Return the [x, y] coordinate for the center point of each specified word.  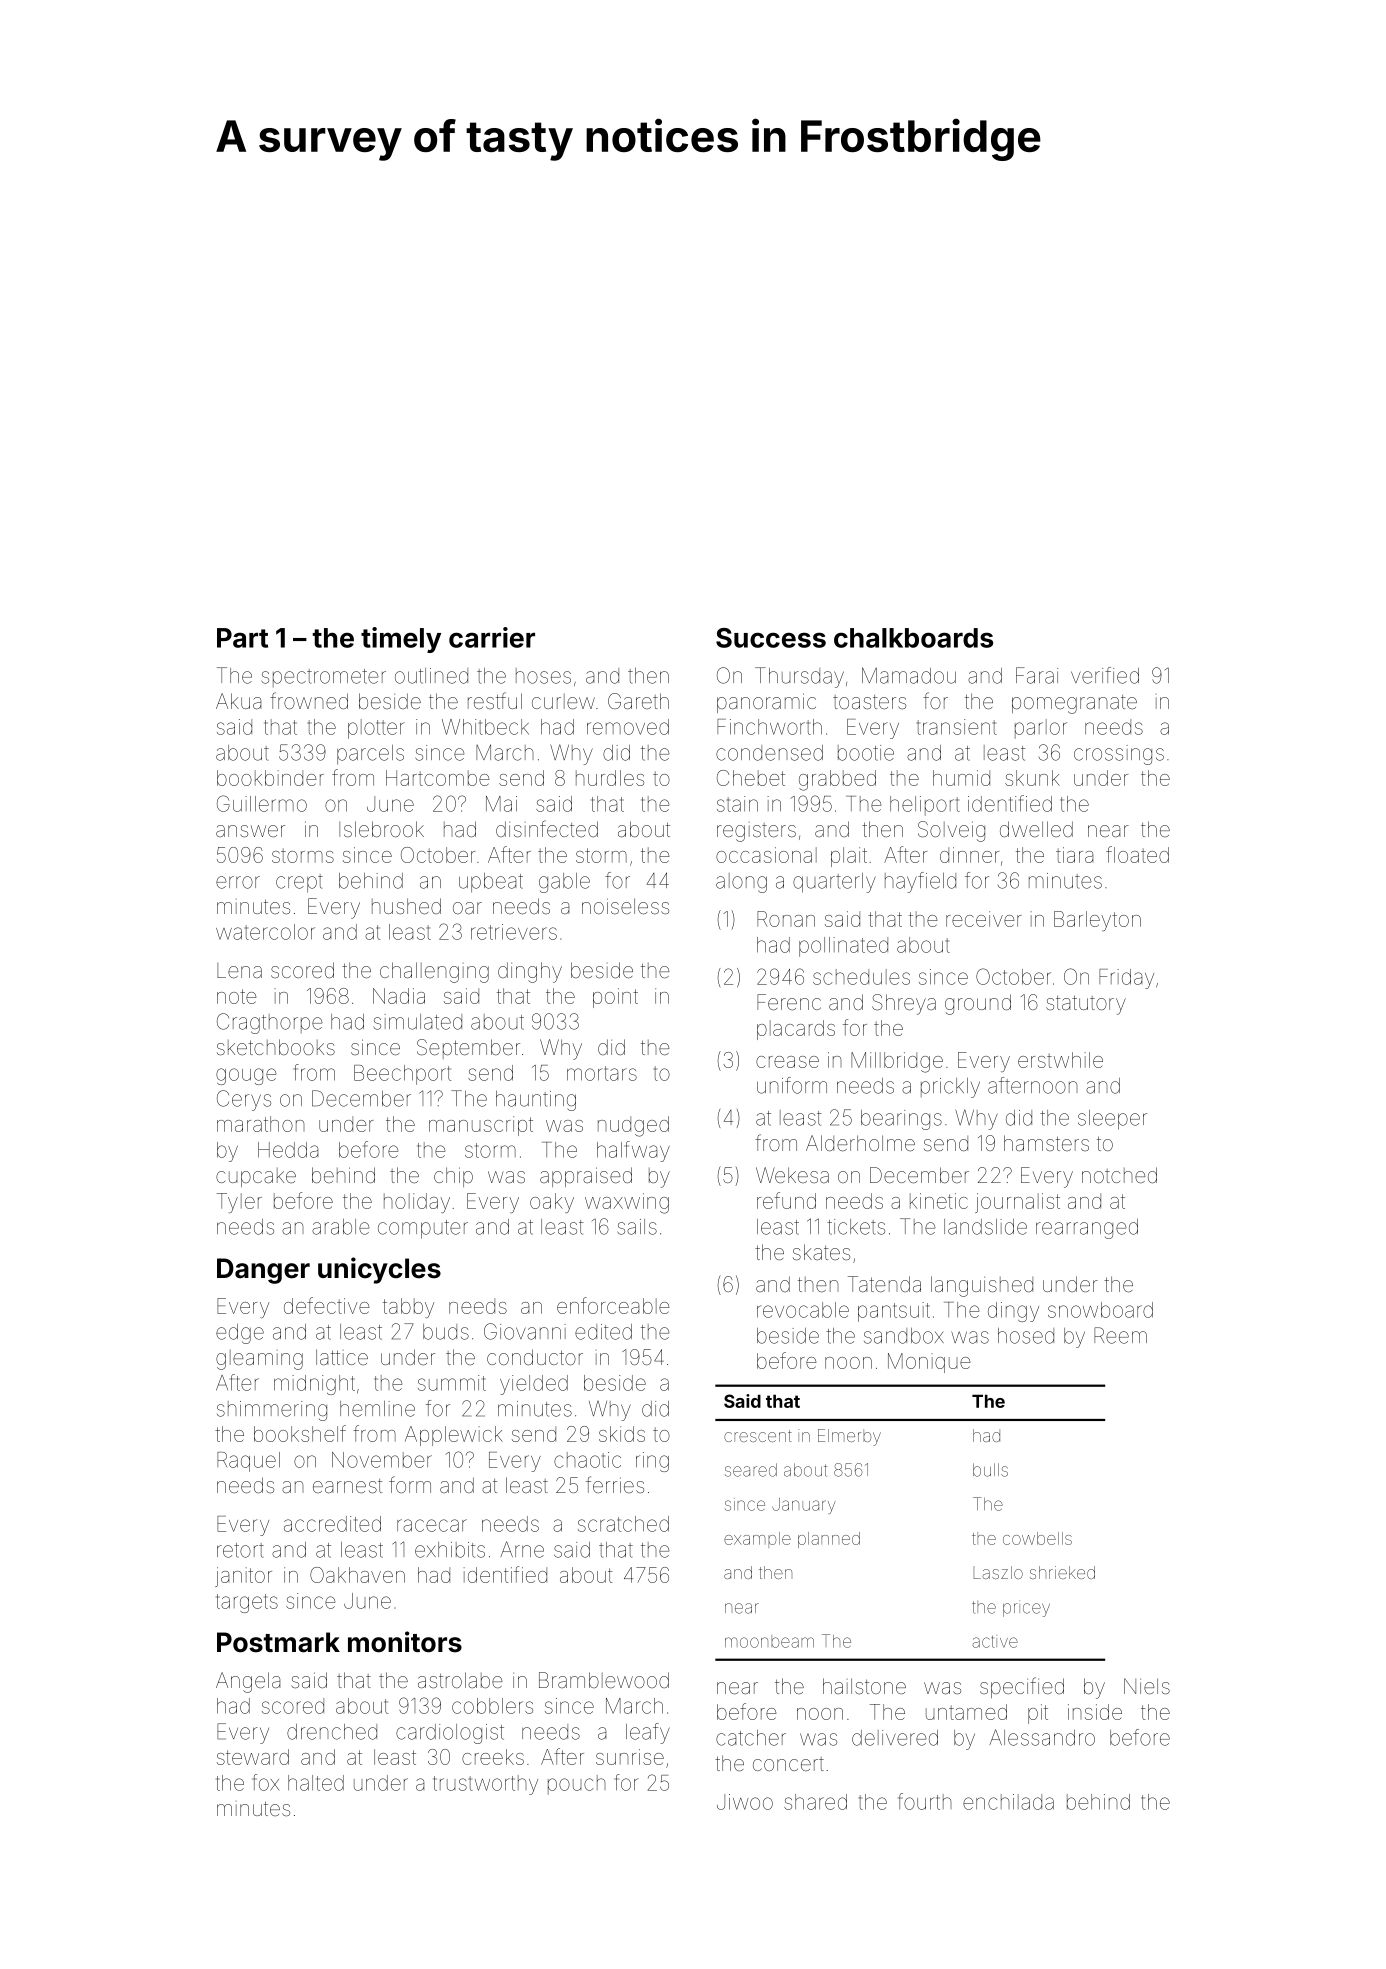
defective [326, 1305]
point [615, 998]
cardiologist [450, 1734]
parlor [1041, 729]
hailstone [864, 1686]
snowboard [1100, 1310]
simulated [418, 1022]
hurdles [610, 778]
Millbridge [897, 1062]
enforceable [613, 1305]
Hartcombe [437, 778]
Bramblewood [604, 1680]
